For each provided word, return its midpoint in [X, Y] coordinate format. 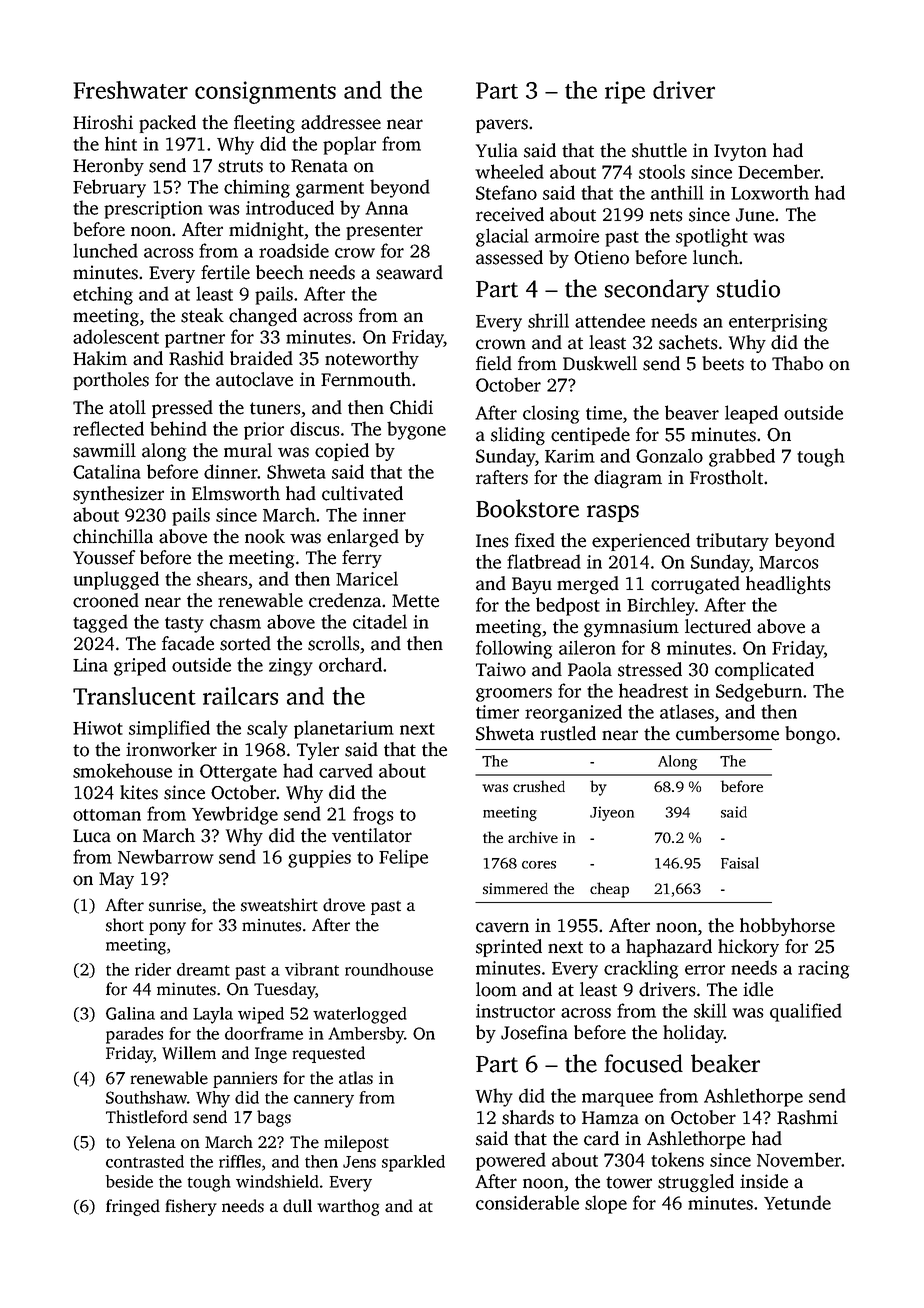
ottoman [107, 815]
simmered [515, 888]
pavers [502, 126]
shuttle [659, 150]
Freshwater [130, 90]
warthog [348, 1207]
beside [129, 1181]
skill [710, 1010]
